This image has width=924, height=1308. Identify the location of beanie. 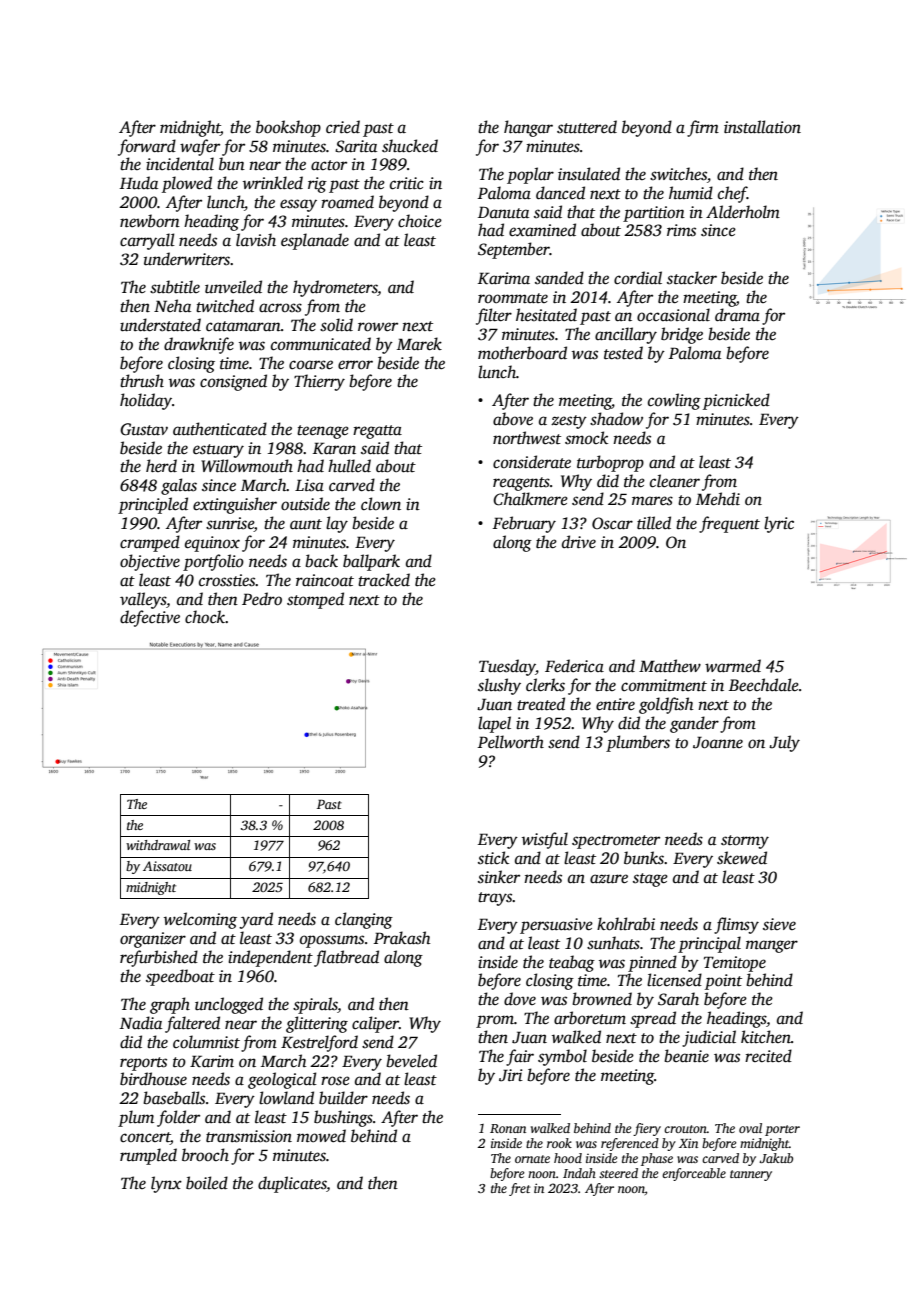
(686, 1056).
